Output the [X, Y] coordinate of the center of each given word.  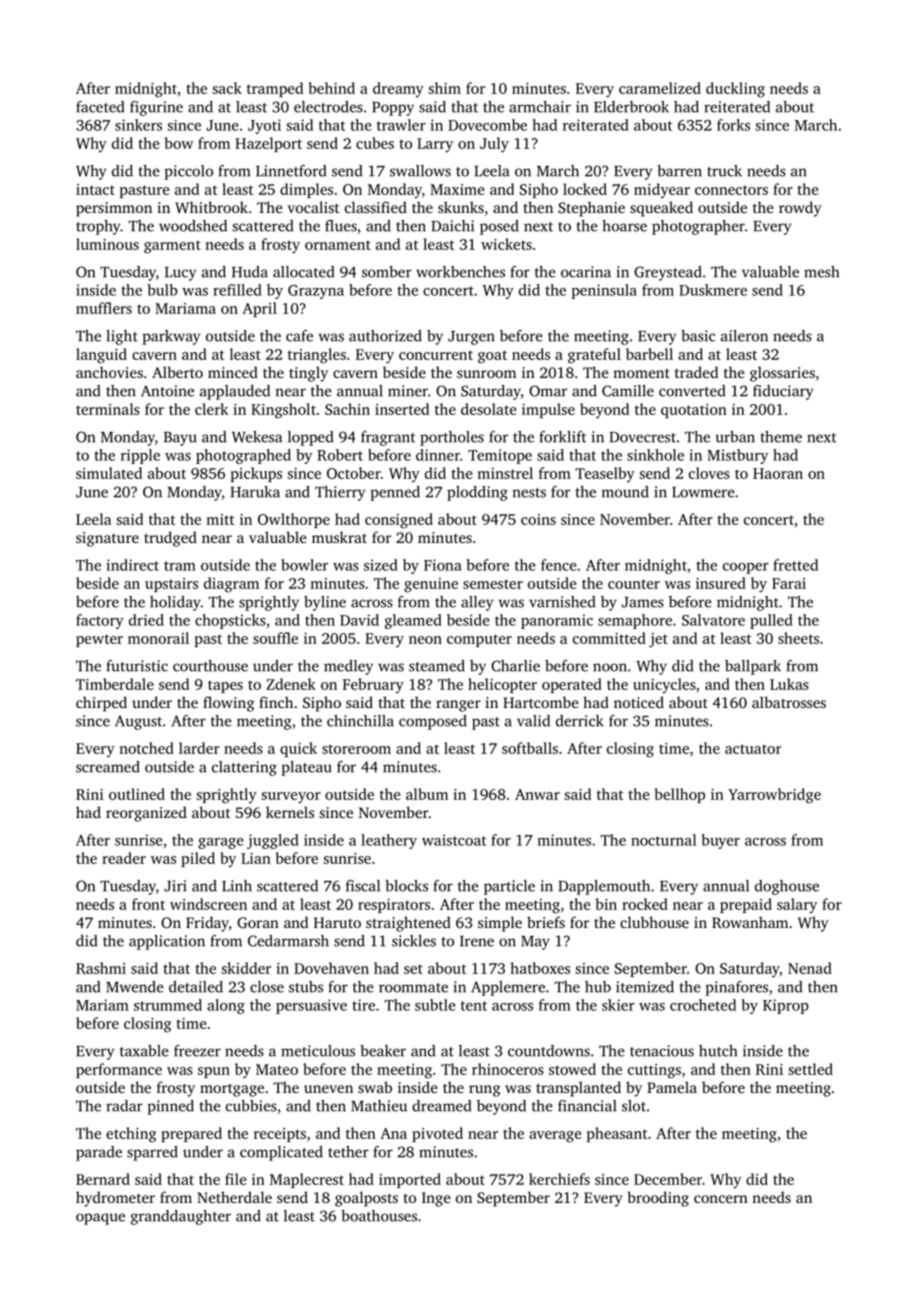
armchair [540, 107]
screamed [108, 767]
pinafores [736, 988]
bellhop [680, 795]
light [122, 337]
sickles [414, 941]
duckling [735, 90]
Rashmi [101, 968]
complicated [281, 1153]
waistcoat [454, 840]
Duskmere [713, 290]
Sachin [347, 409]
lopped [310, 438]
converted [692, 391]
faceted [100, 107]
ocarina [586, 272]
